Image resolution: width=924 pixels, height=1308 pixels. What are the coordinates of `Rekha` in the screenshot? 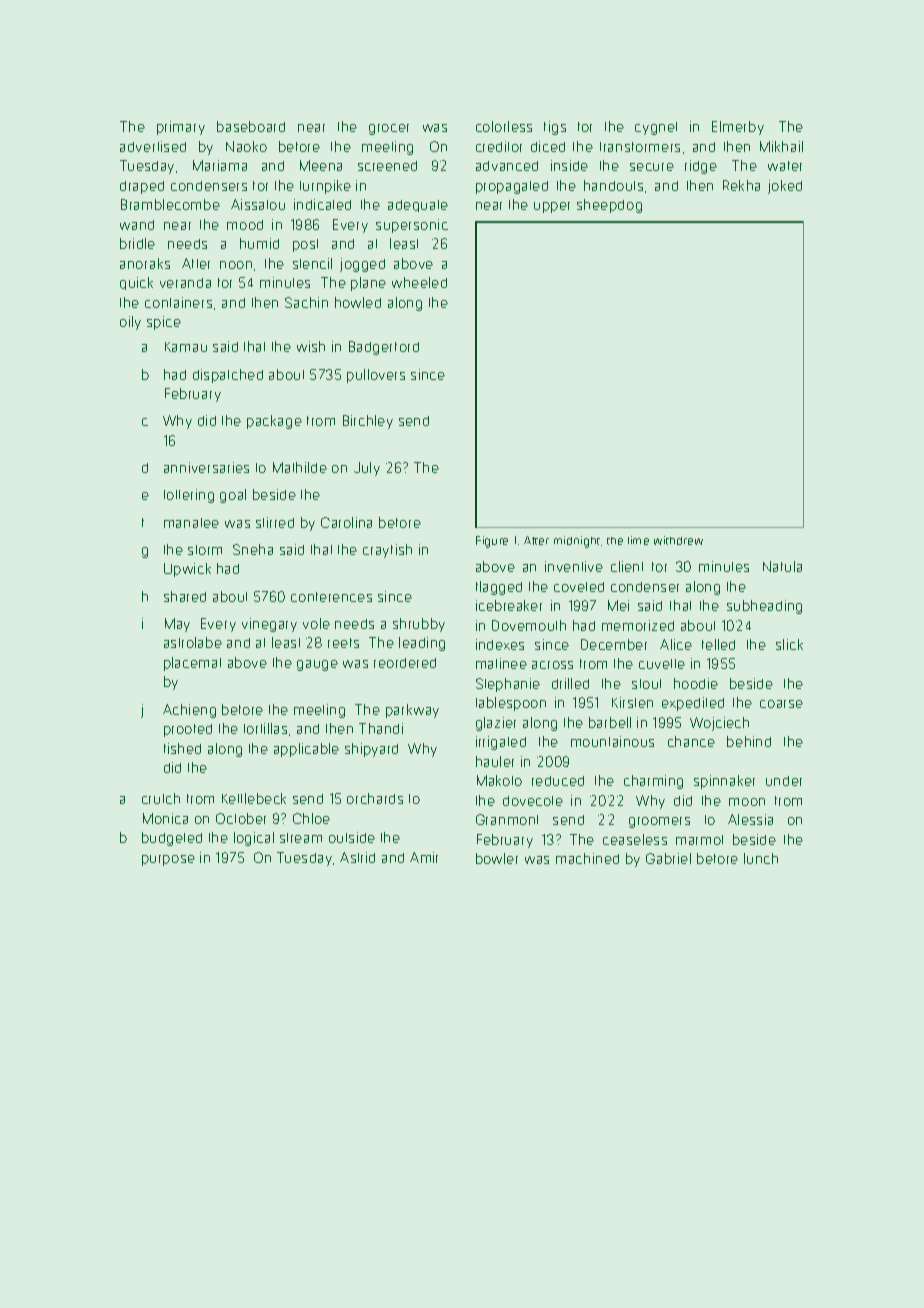 It's located at (741, 185).
